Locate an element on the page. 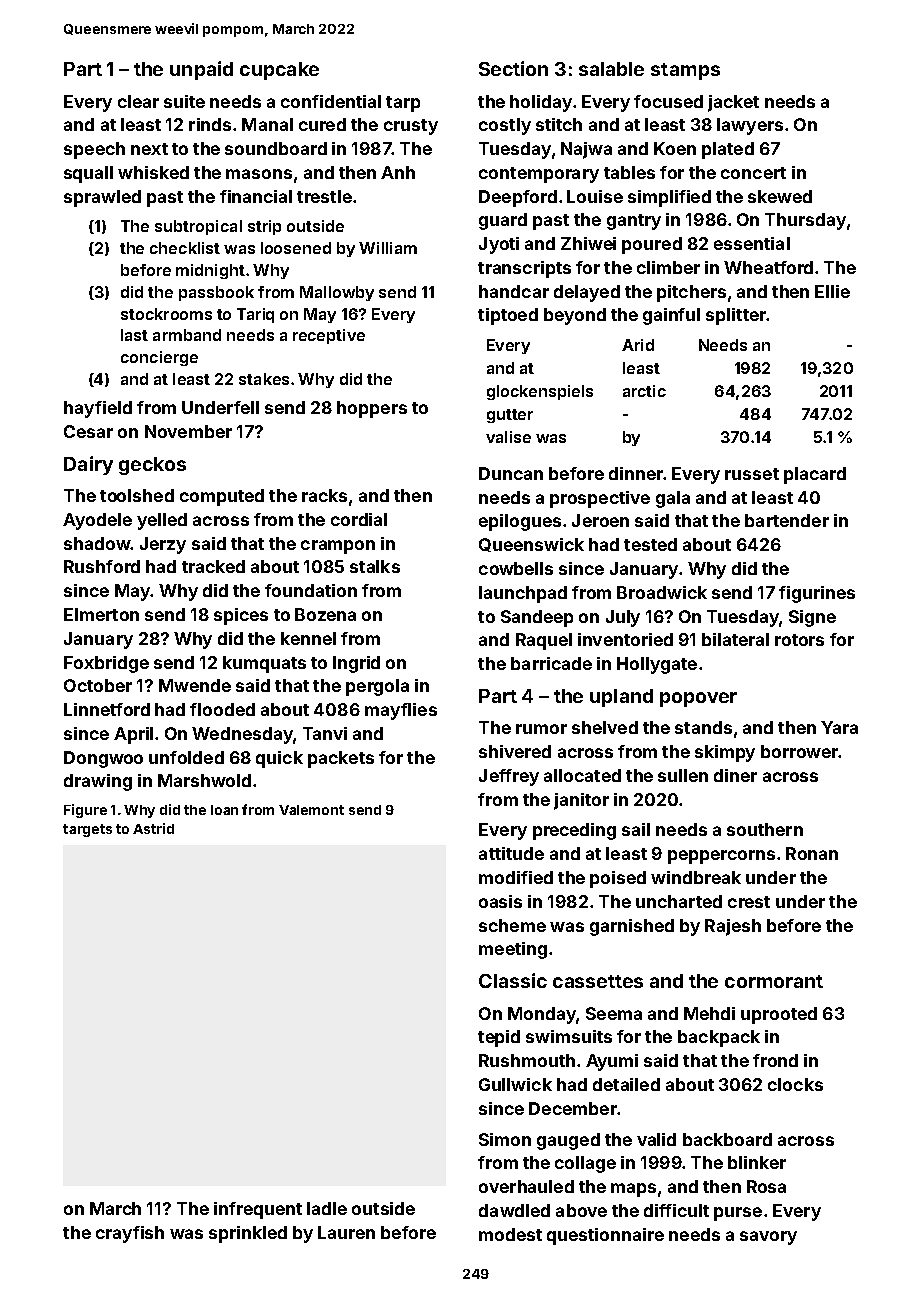  Ayumi is located at coordinates (612, 1062).
